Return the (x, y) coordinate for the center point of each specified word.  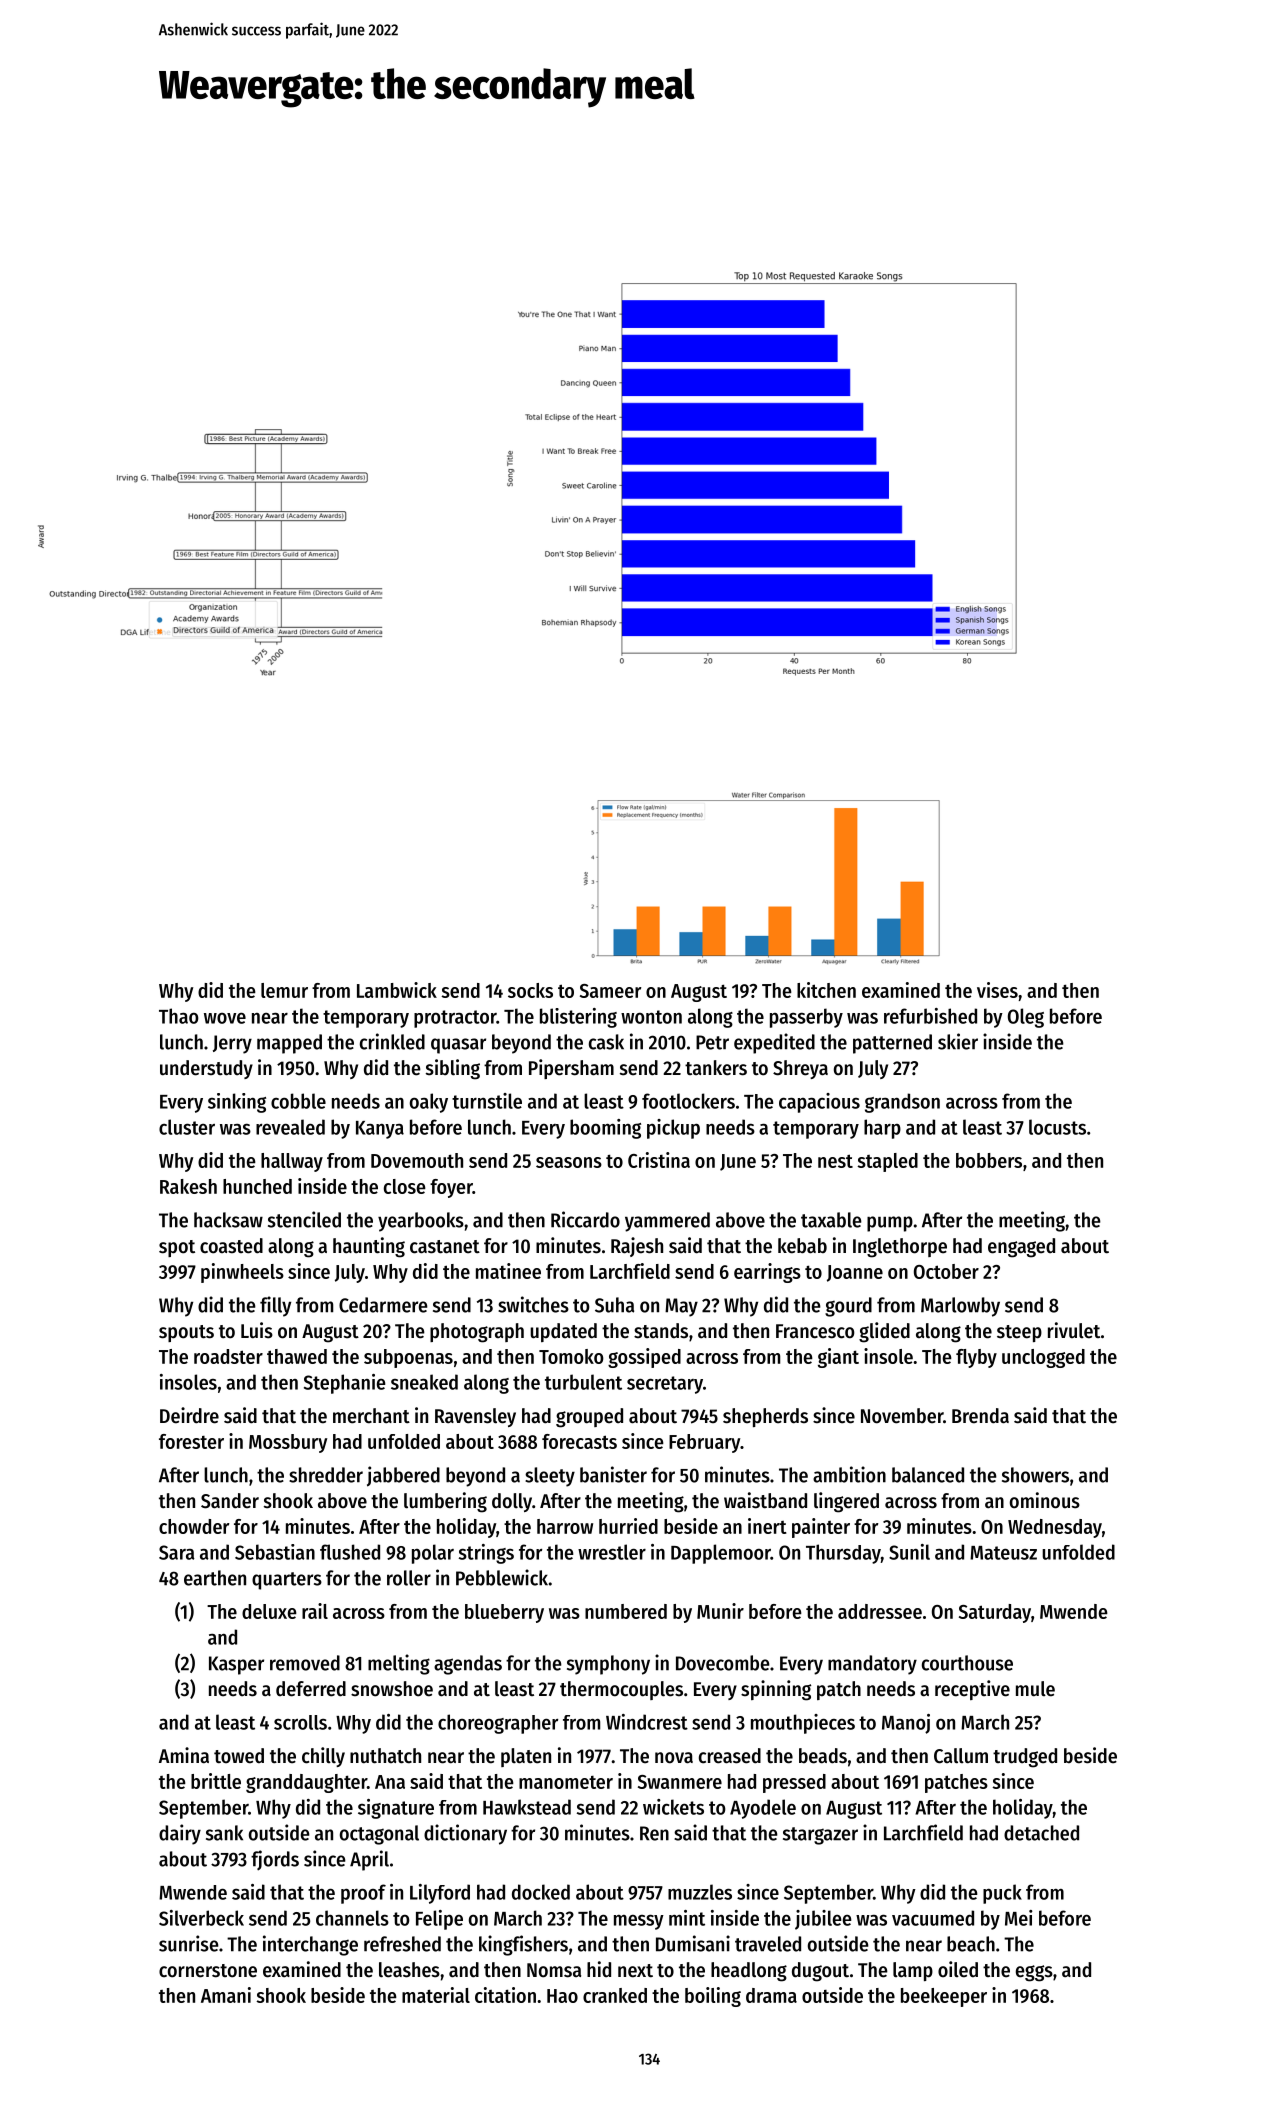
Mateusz (1003, 1553)
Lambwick (397, 990)
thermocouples (621, 1690)
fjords (275, 1860)
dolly (512, 1502)
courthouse (967, 1663)
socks (530, 990)
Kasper (236, 1665)
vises (997, 990)
